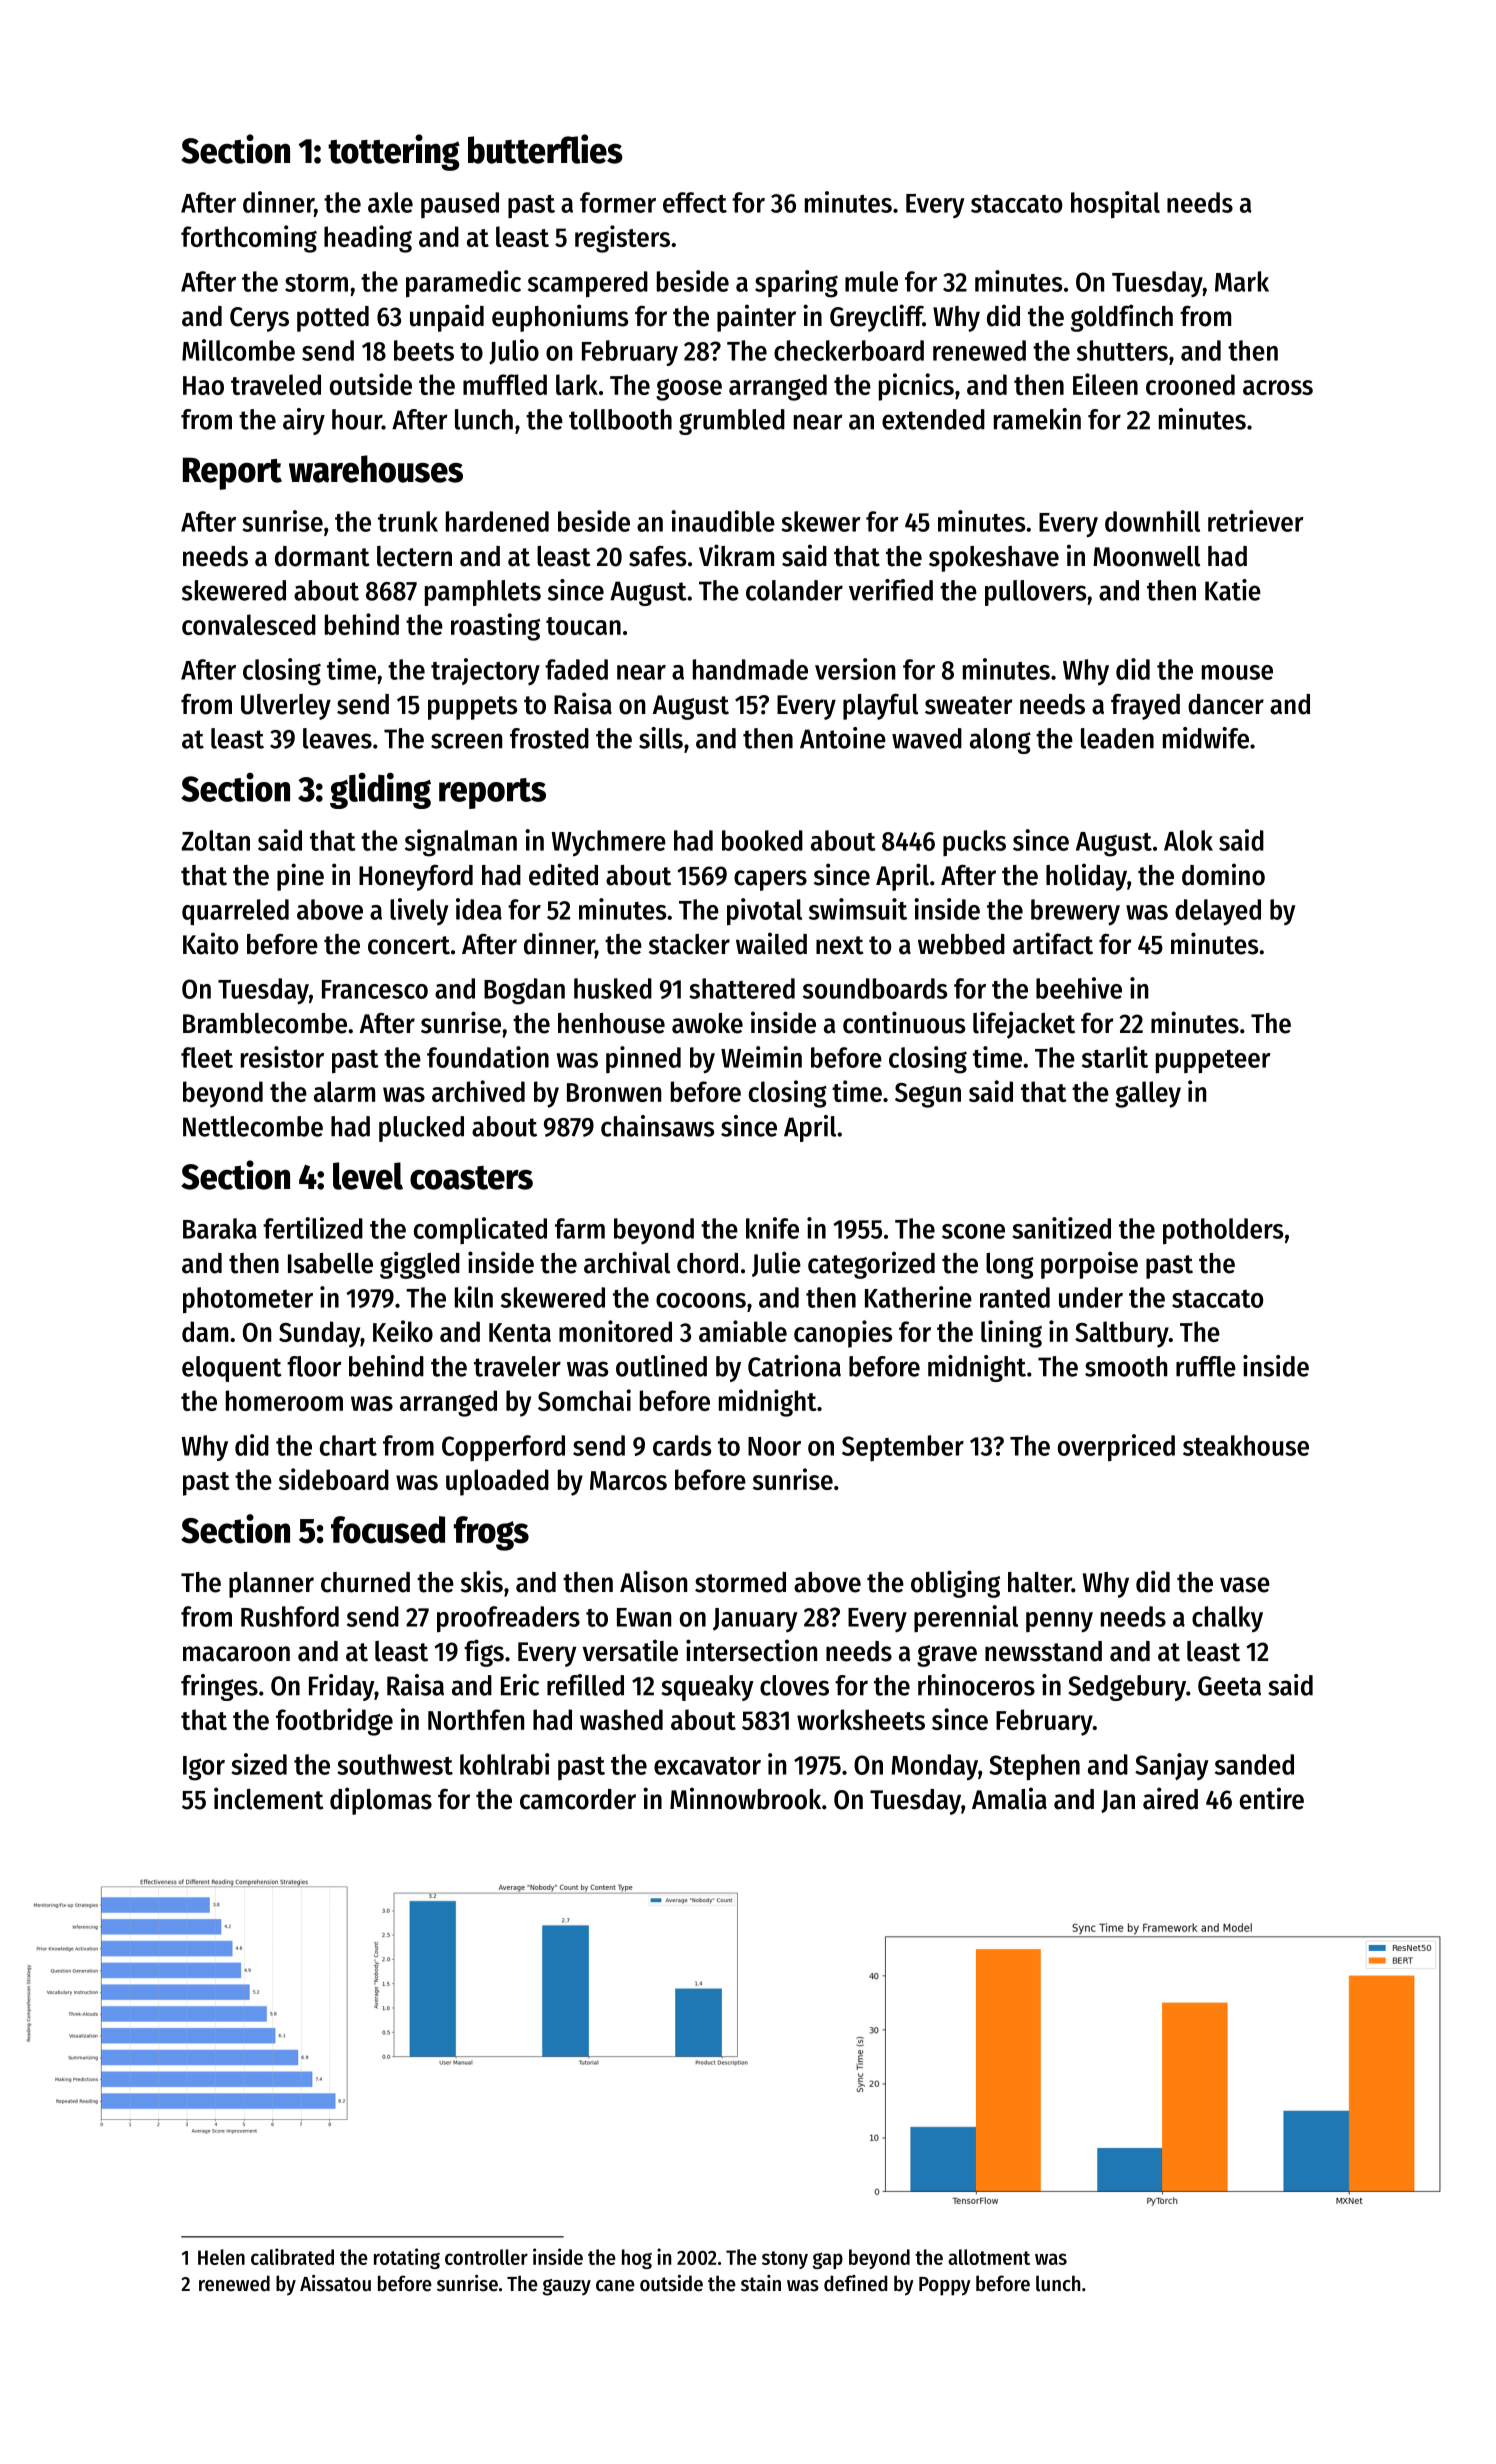 Image resolution: width=1496 pixels, height=2464 pixels. What do you see at coordinates (1233, 590) in the screenshot?
I see `Katie` at bounding box center [1233, 590].
